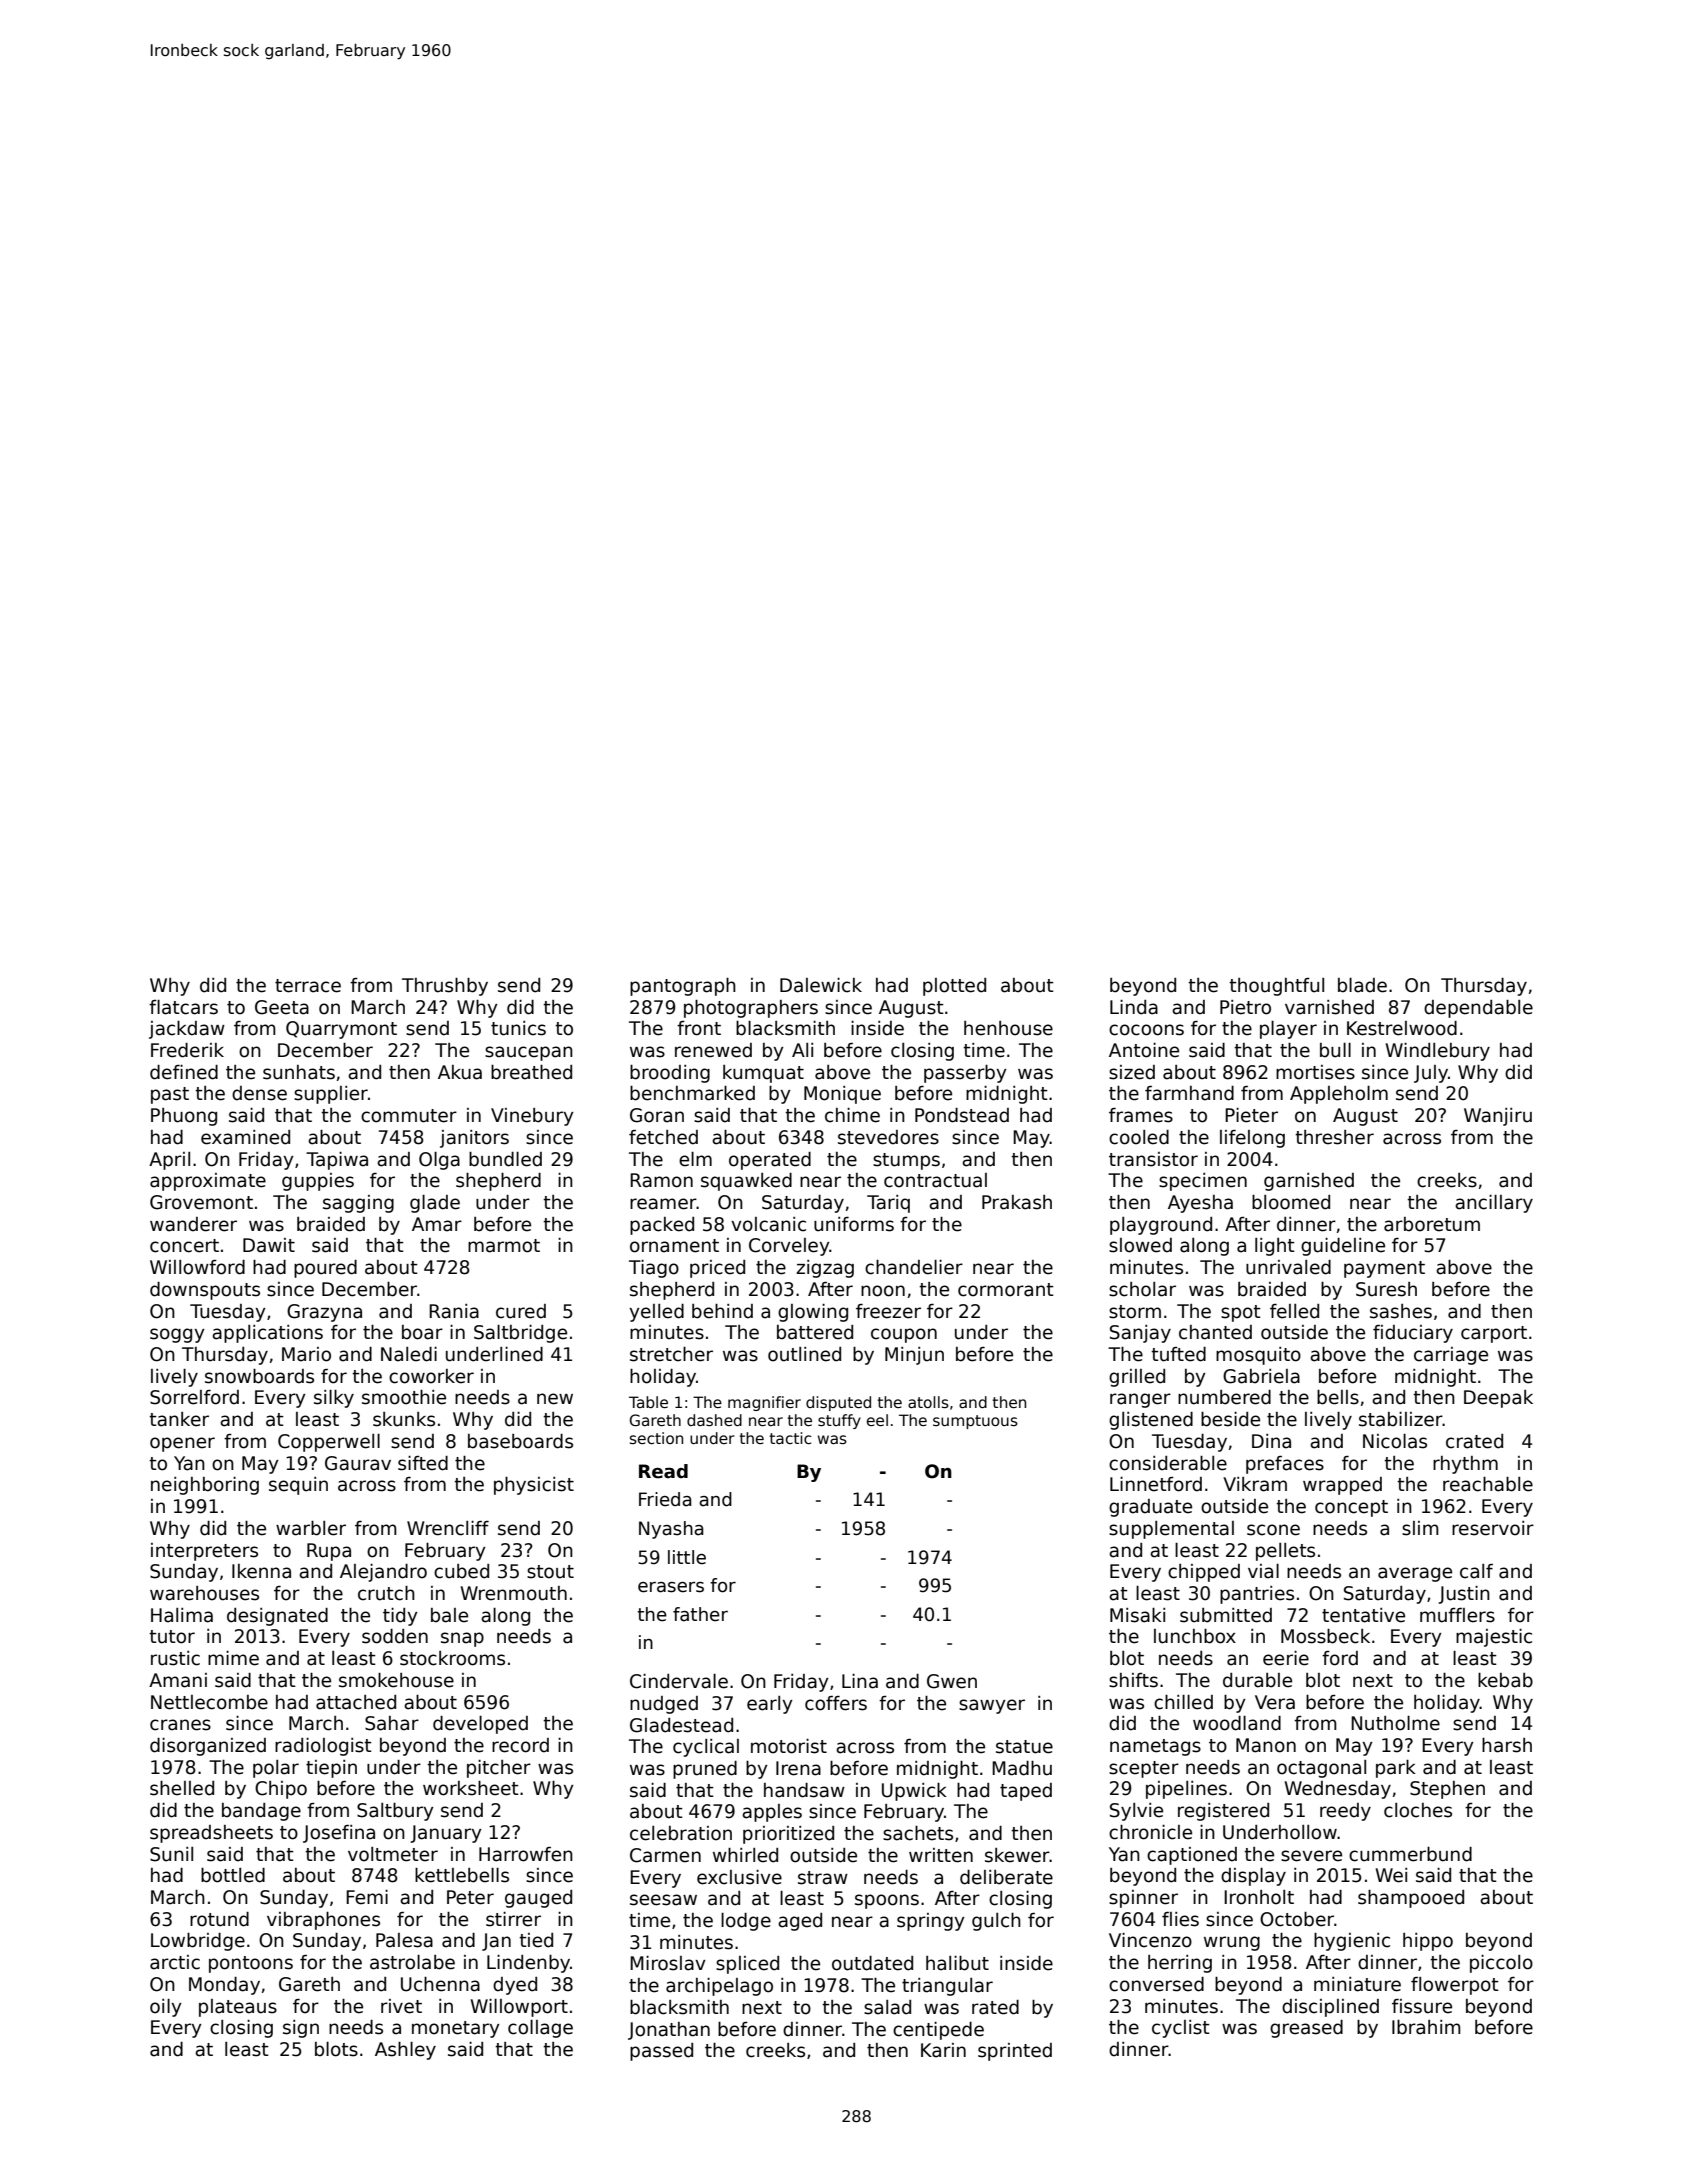 The width and height of the screenshot is (1683, 2178). Describe the element at coordinates (386, 1593) in the screenshot. I see `crutch` at that location.
